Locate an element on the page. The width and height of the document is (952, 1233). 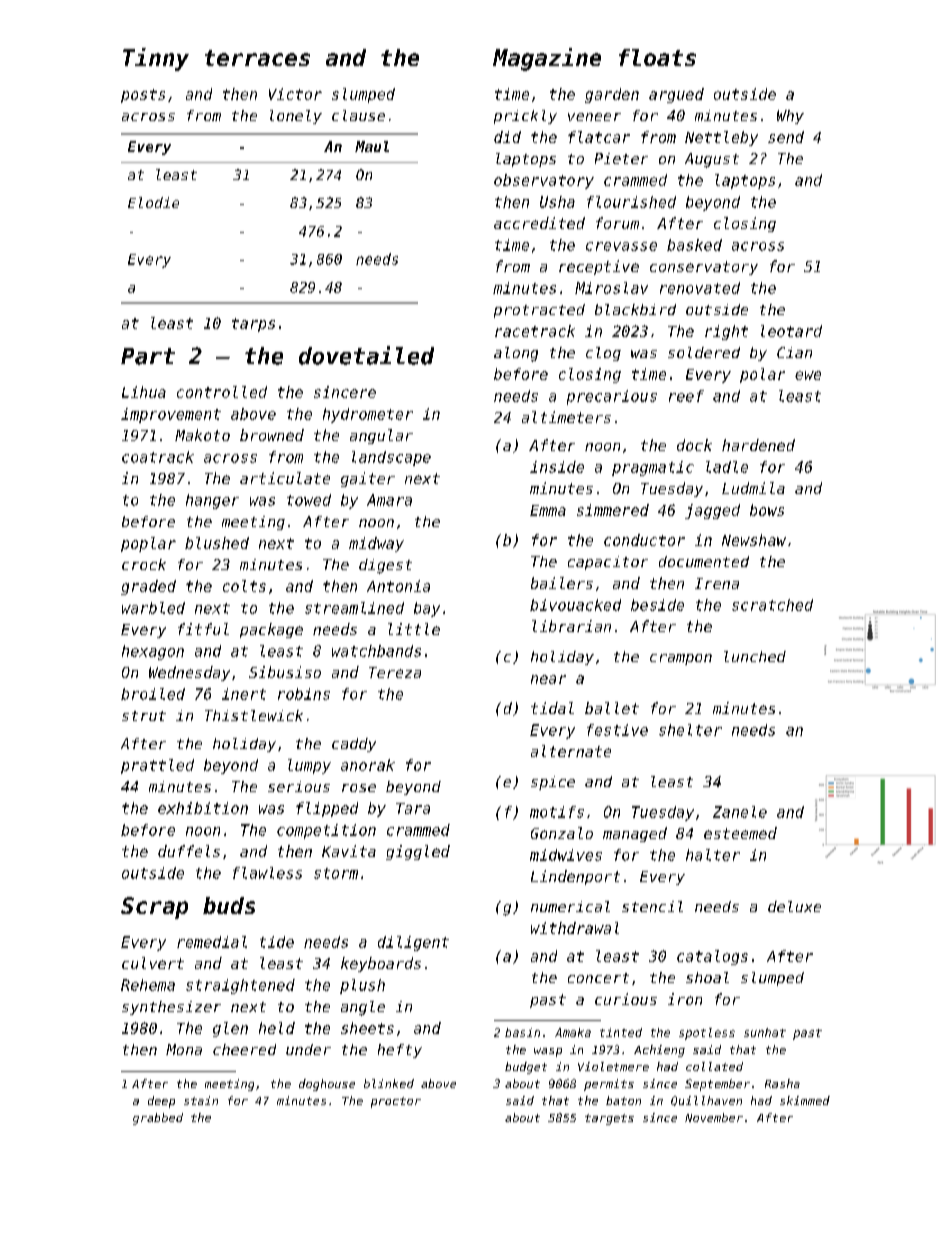
floats is located at coordinates (657, 57).
